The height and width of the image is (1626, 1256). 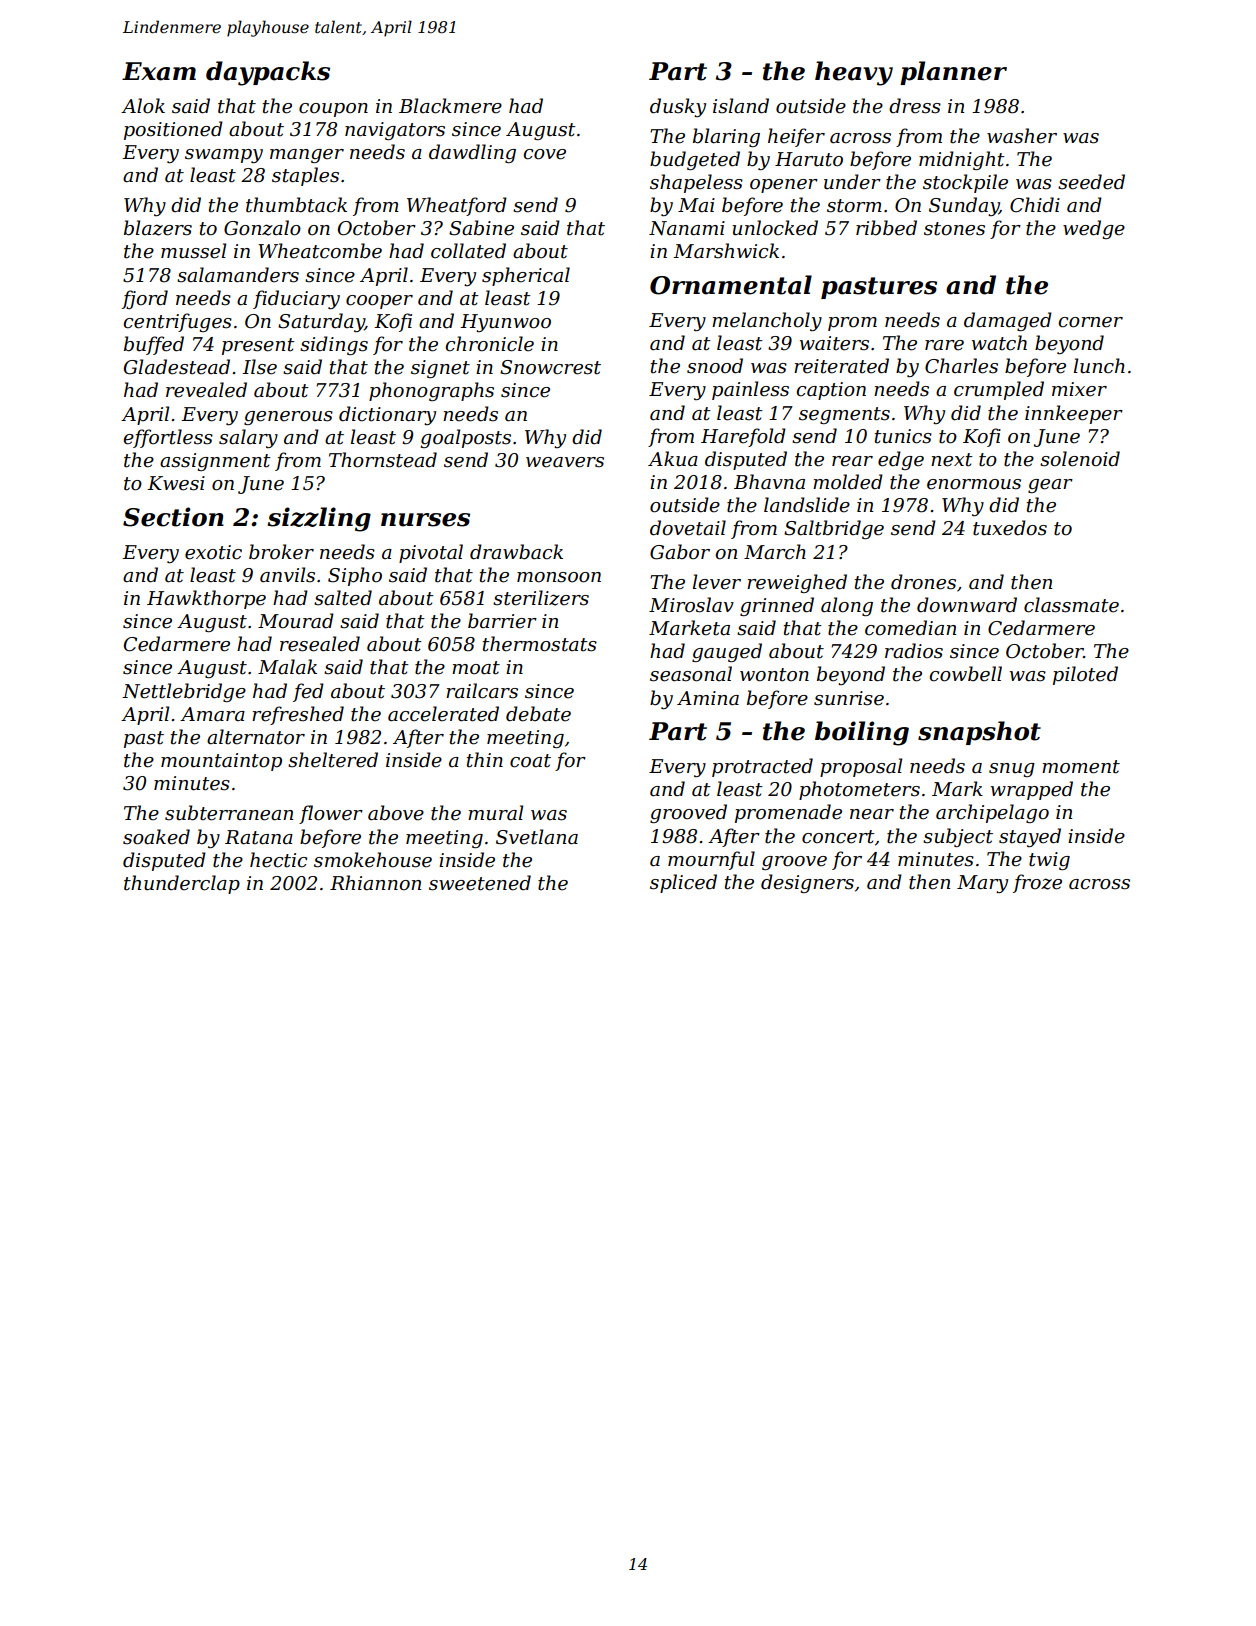 I want to click on Rhiannon, so click(x=375, y=883).
